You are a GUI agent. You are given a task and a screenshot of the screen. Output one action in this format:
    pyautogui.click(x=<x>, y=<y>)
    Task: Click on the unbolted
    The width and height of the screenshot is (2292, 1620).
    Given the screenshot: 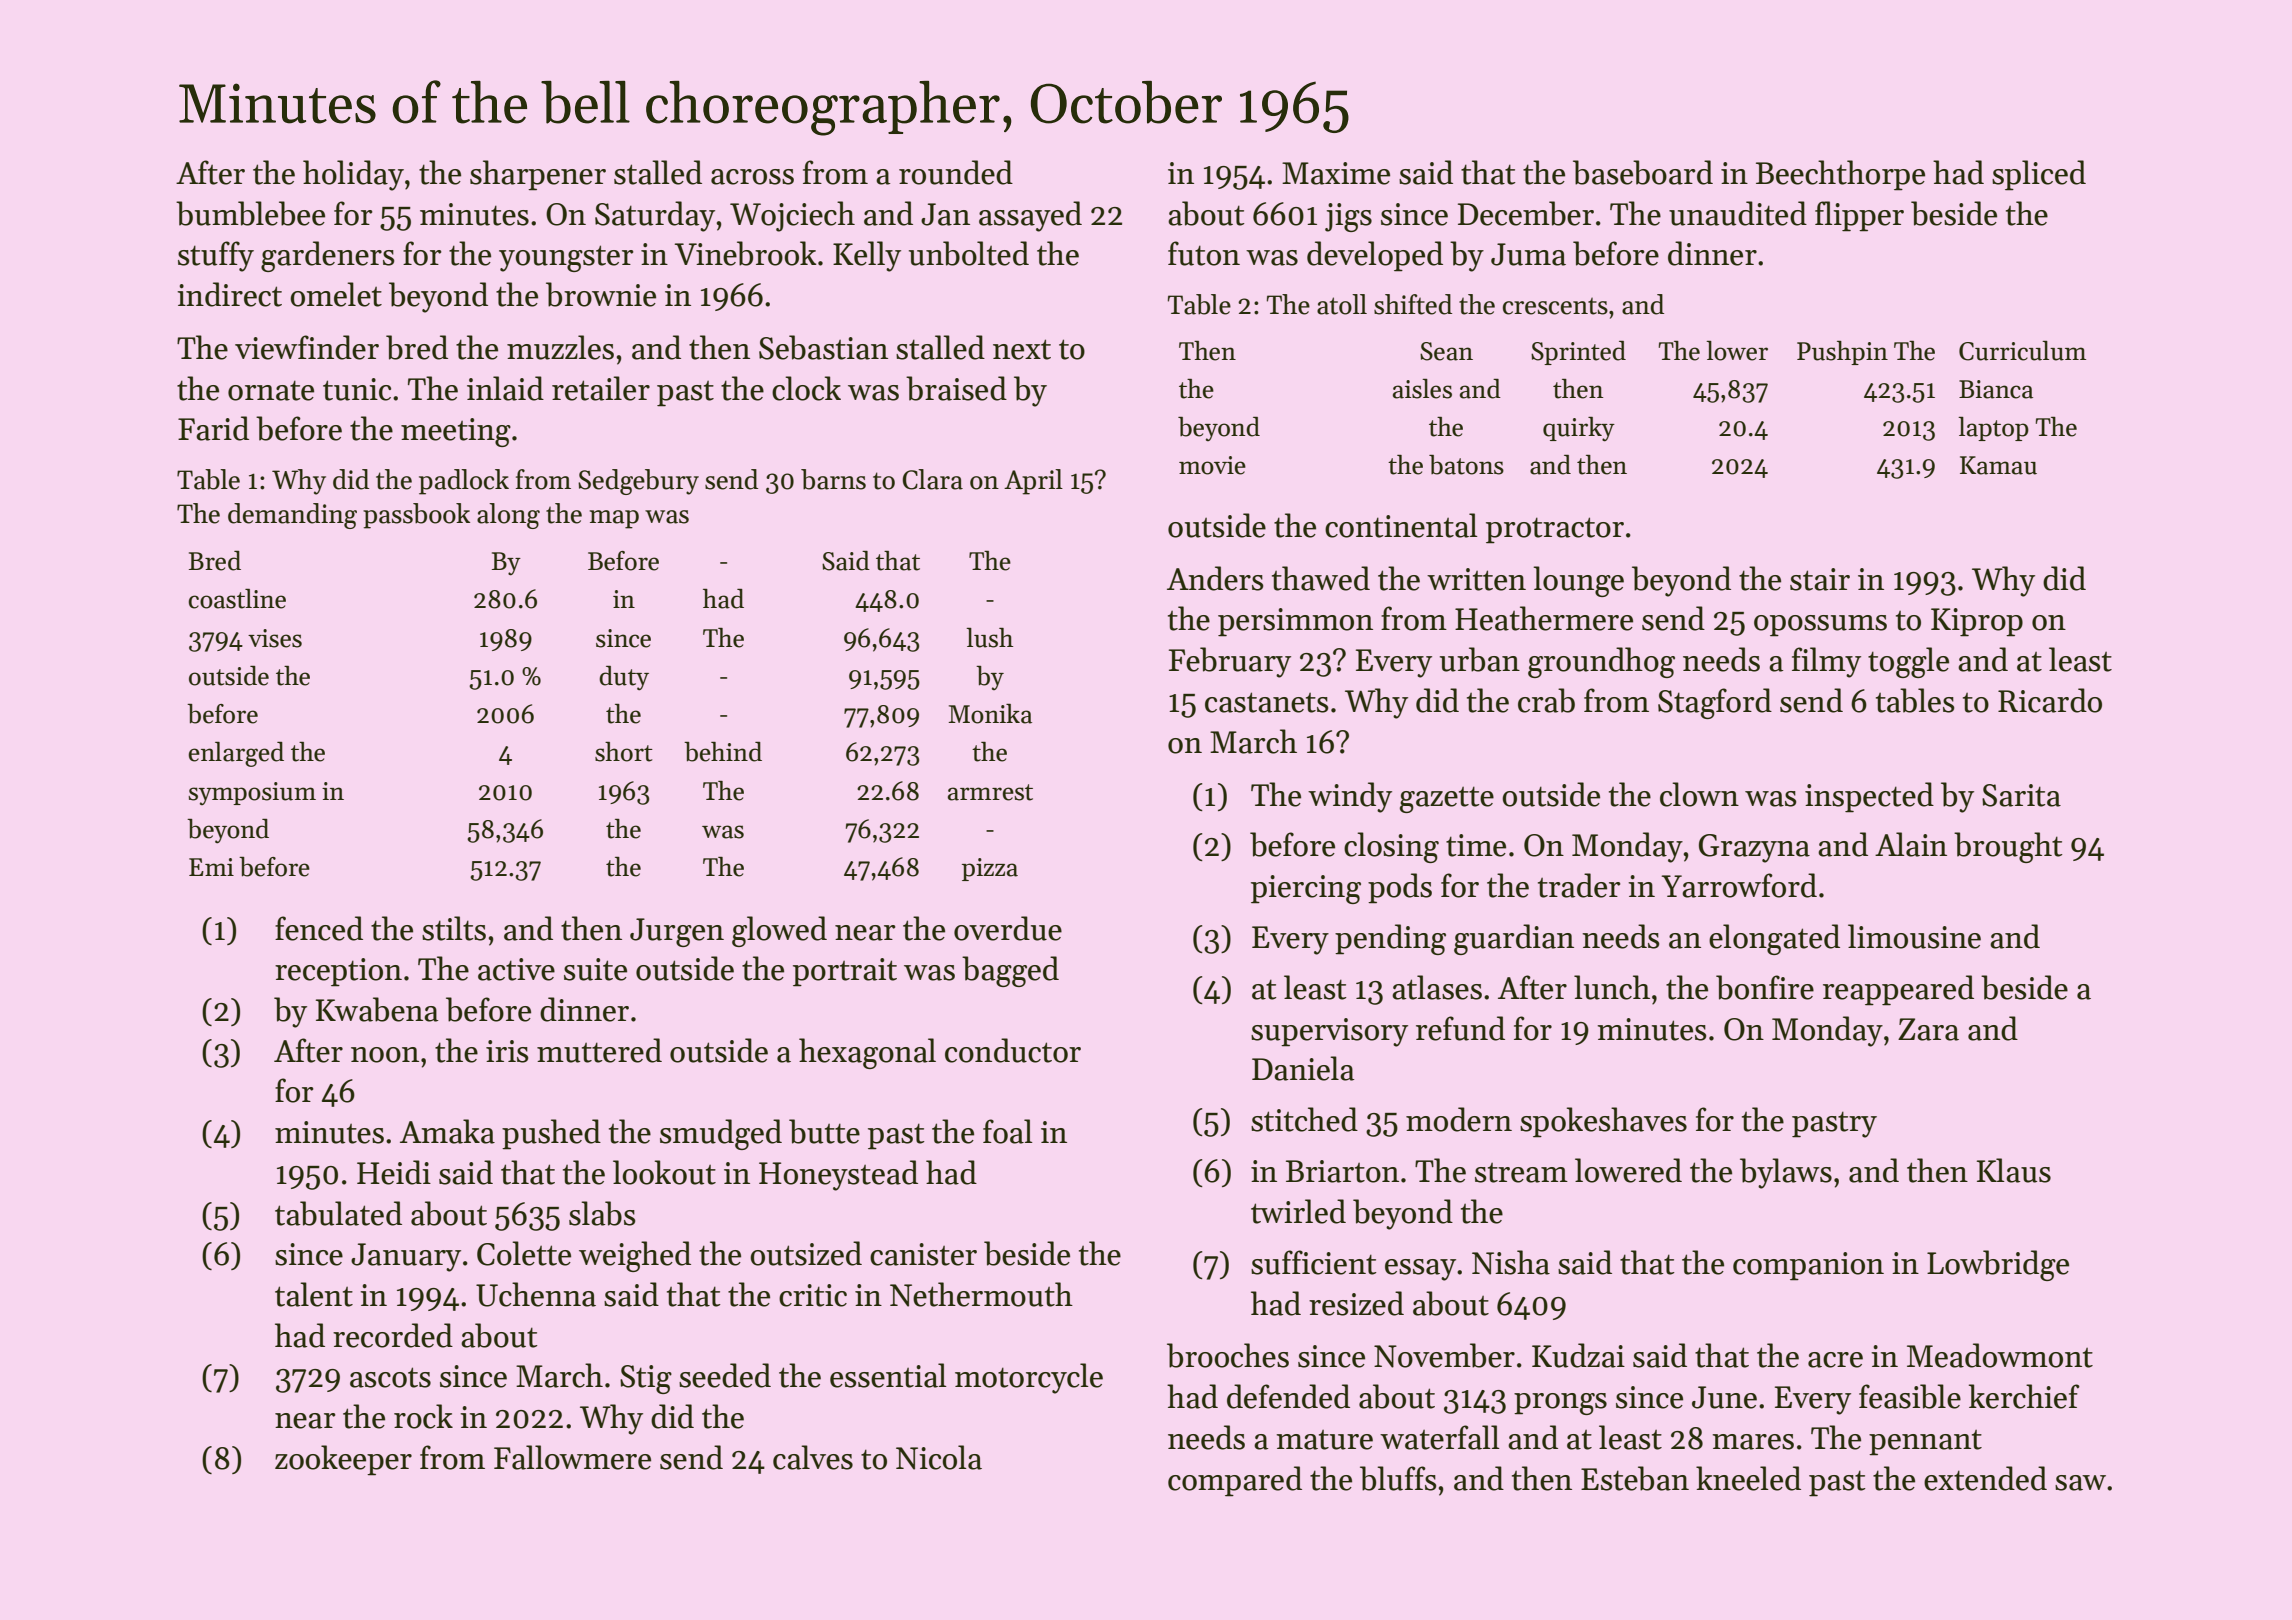 What is the action you would take?
    pyautogui.click(x=969, y=253)
